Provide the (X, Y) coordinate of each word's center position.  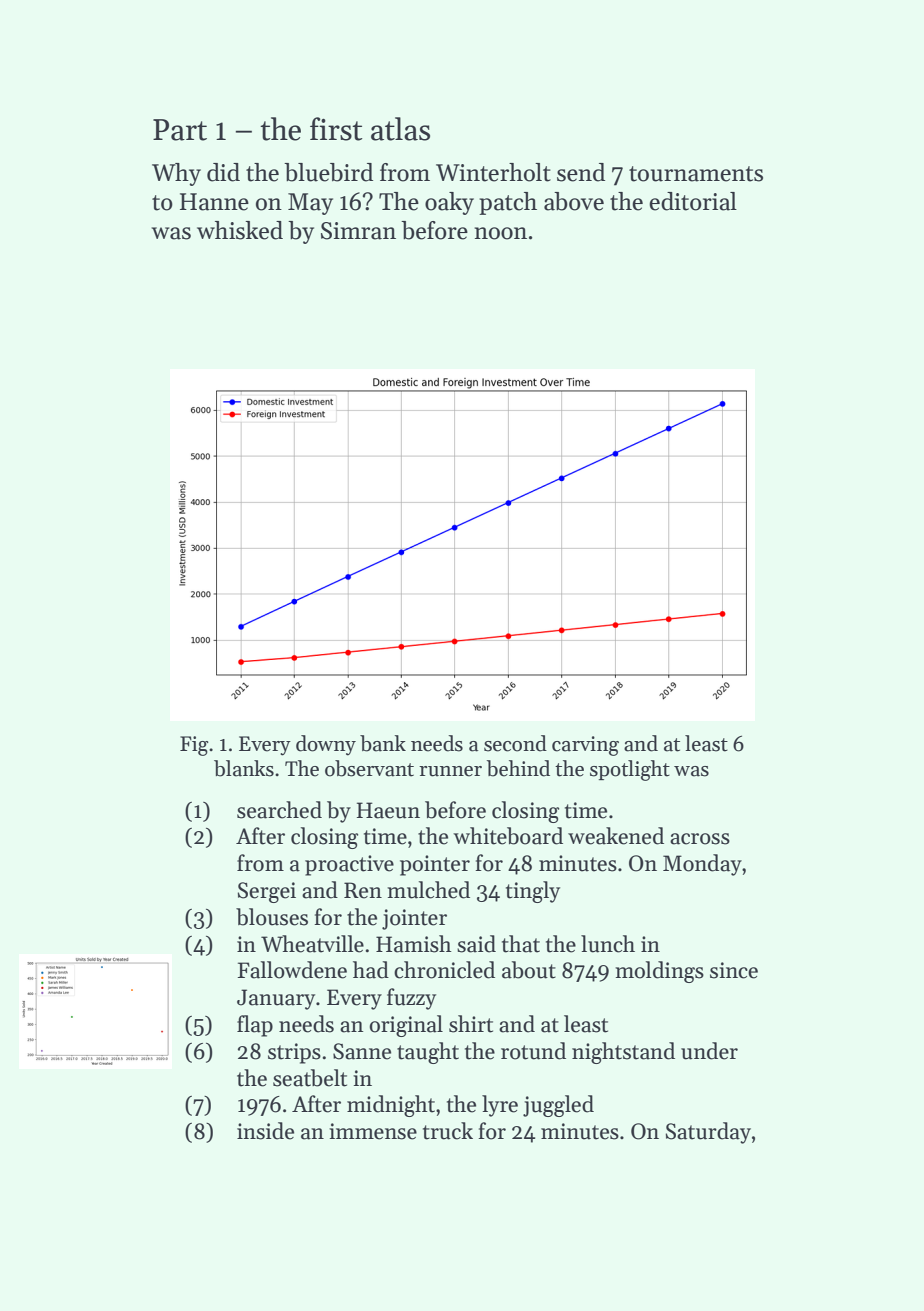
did (223, 172)
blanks (244, 768)
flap (255, 1026)
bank (383, 743)
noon (501, 233)
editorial (693, 201)
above (574, 201)
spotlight (630, 770)
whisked (240, 230)
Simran (358, 231)
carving (585, 746)
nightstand (623, 1053)
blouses (272, 917)
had (371, 970)
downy (326, 745)
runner (450, 771)
